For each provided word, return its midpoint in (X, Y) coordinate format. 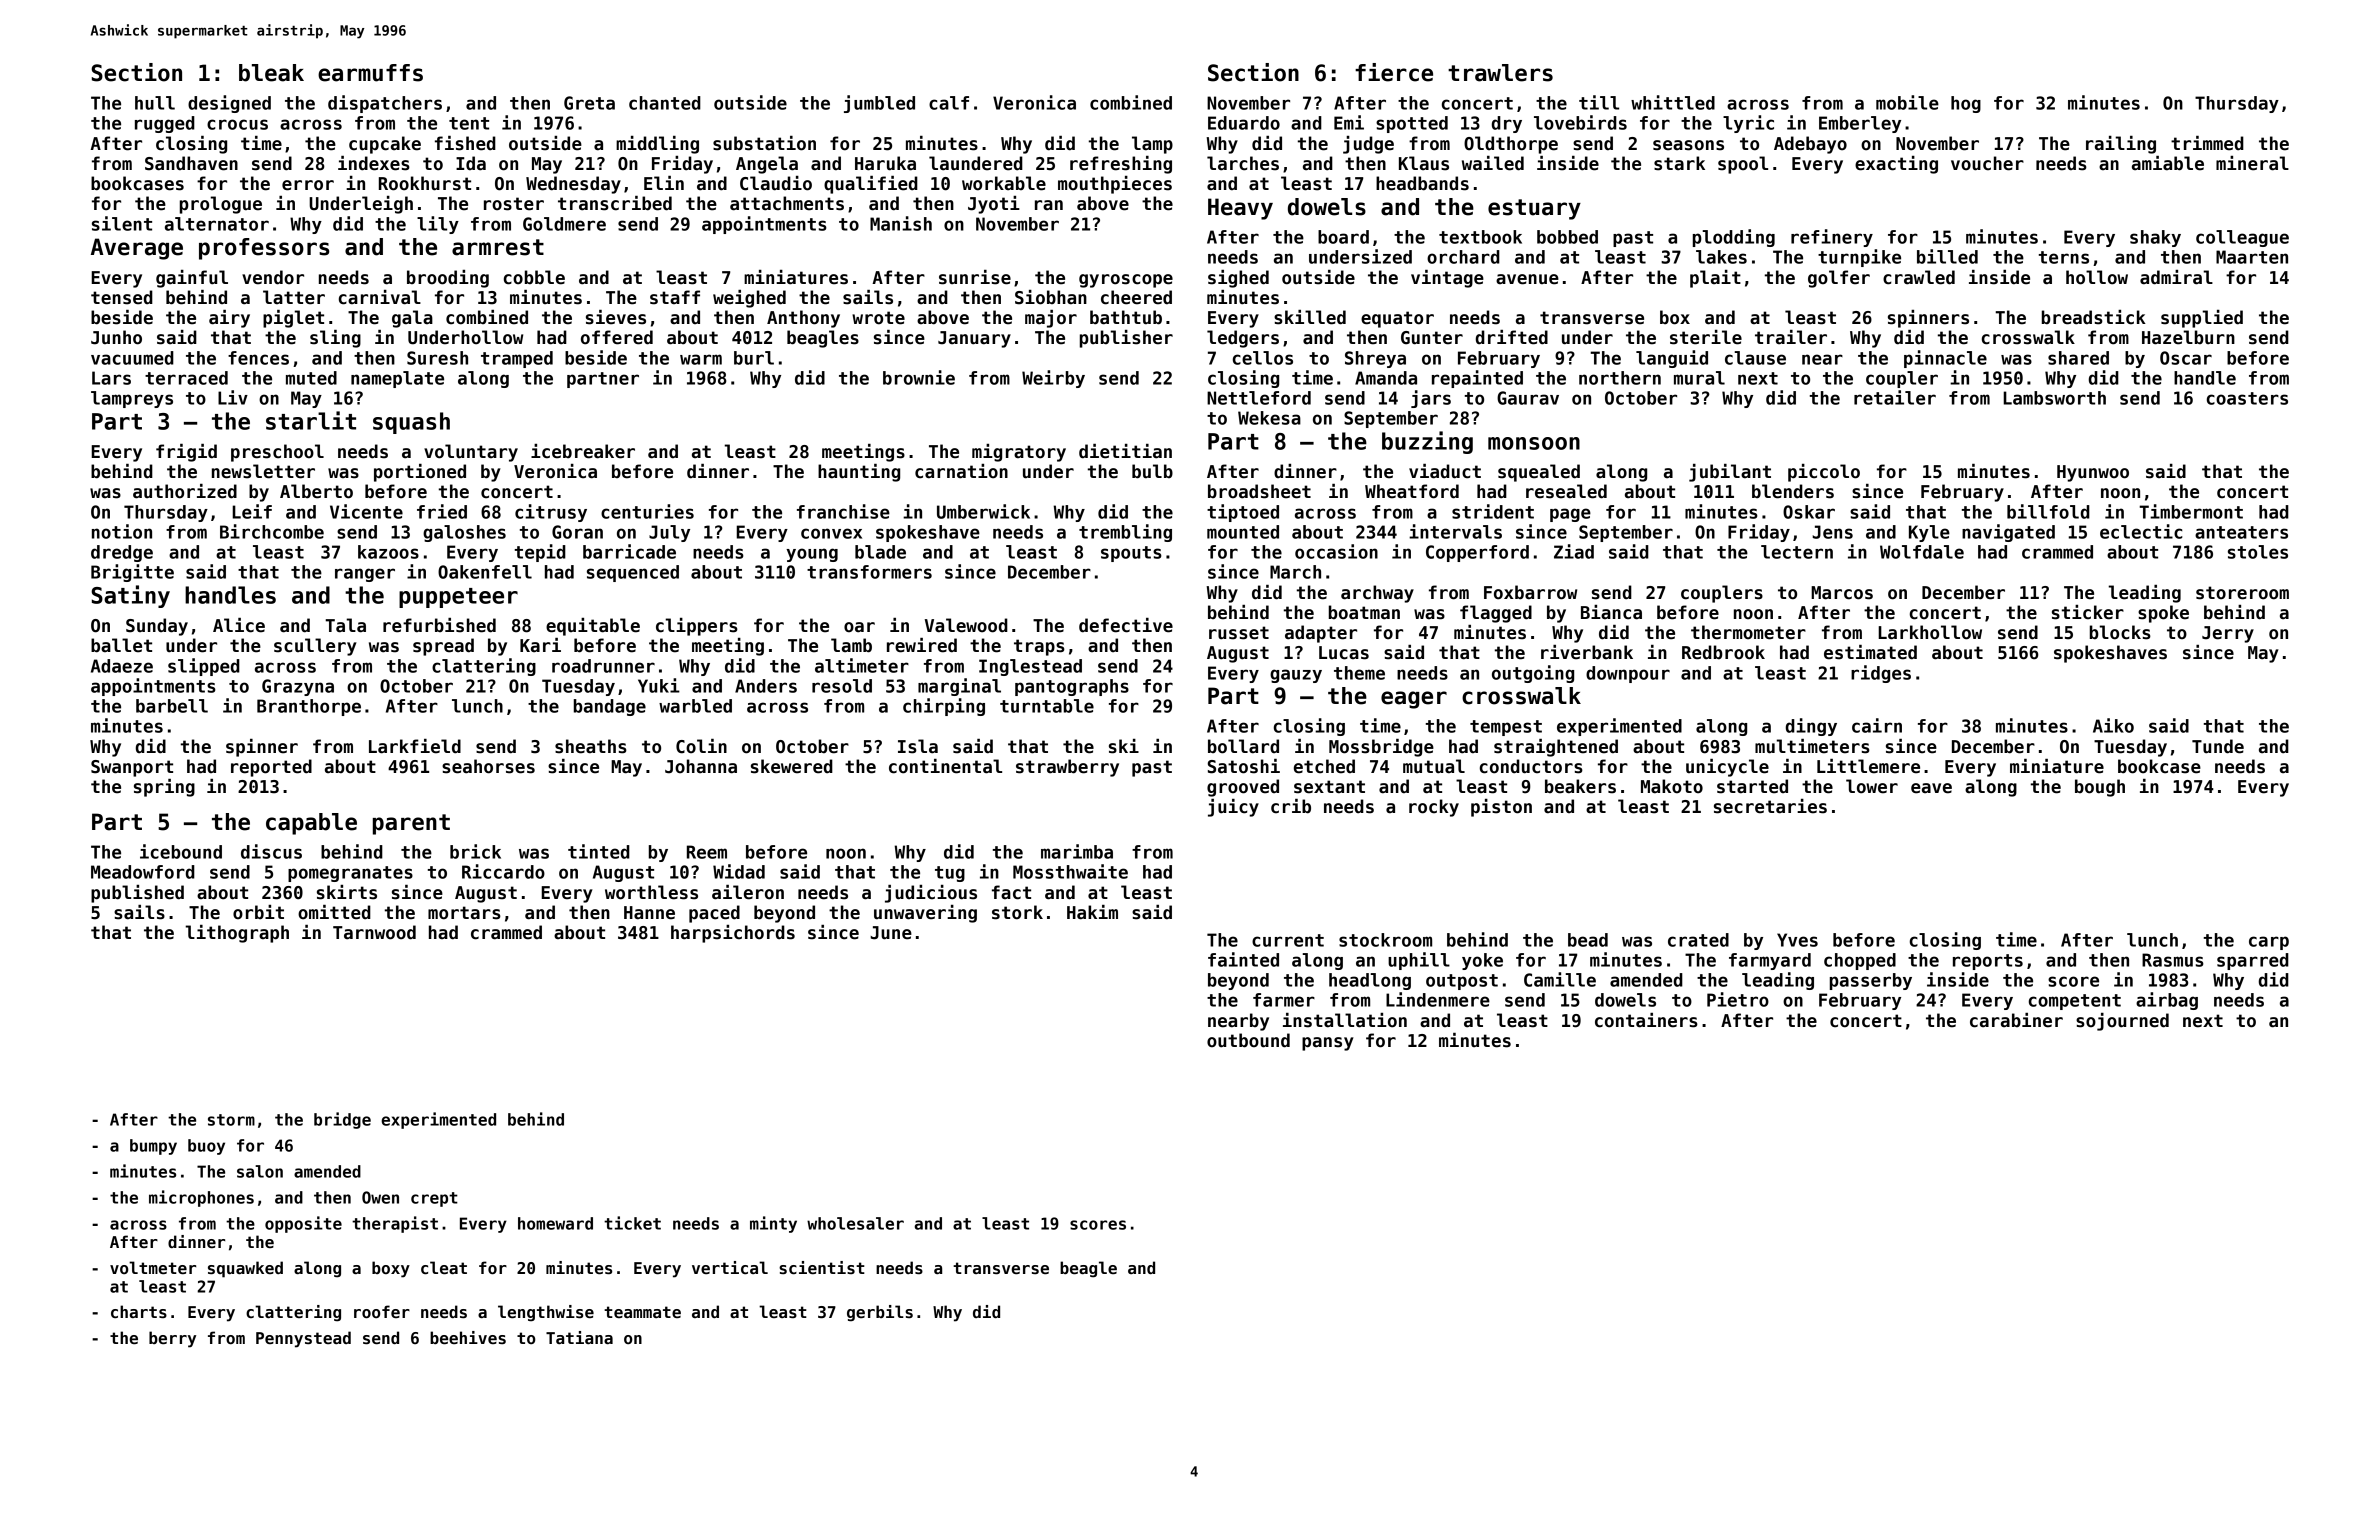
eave (1931, 788)
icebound (181, 851)
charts (139, 1311)
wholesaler (855, 1223)
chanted (665, 103)
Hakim (1092, 912)
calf (949, 103)
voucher (1987, 163)
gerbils (880, 1313)
